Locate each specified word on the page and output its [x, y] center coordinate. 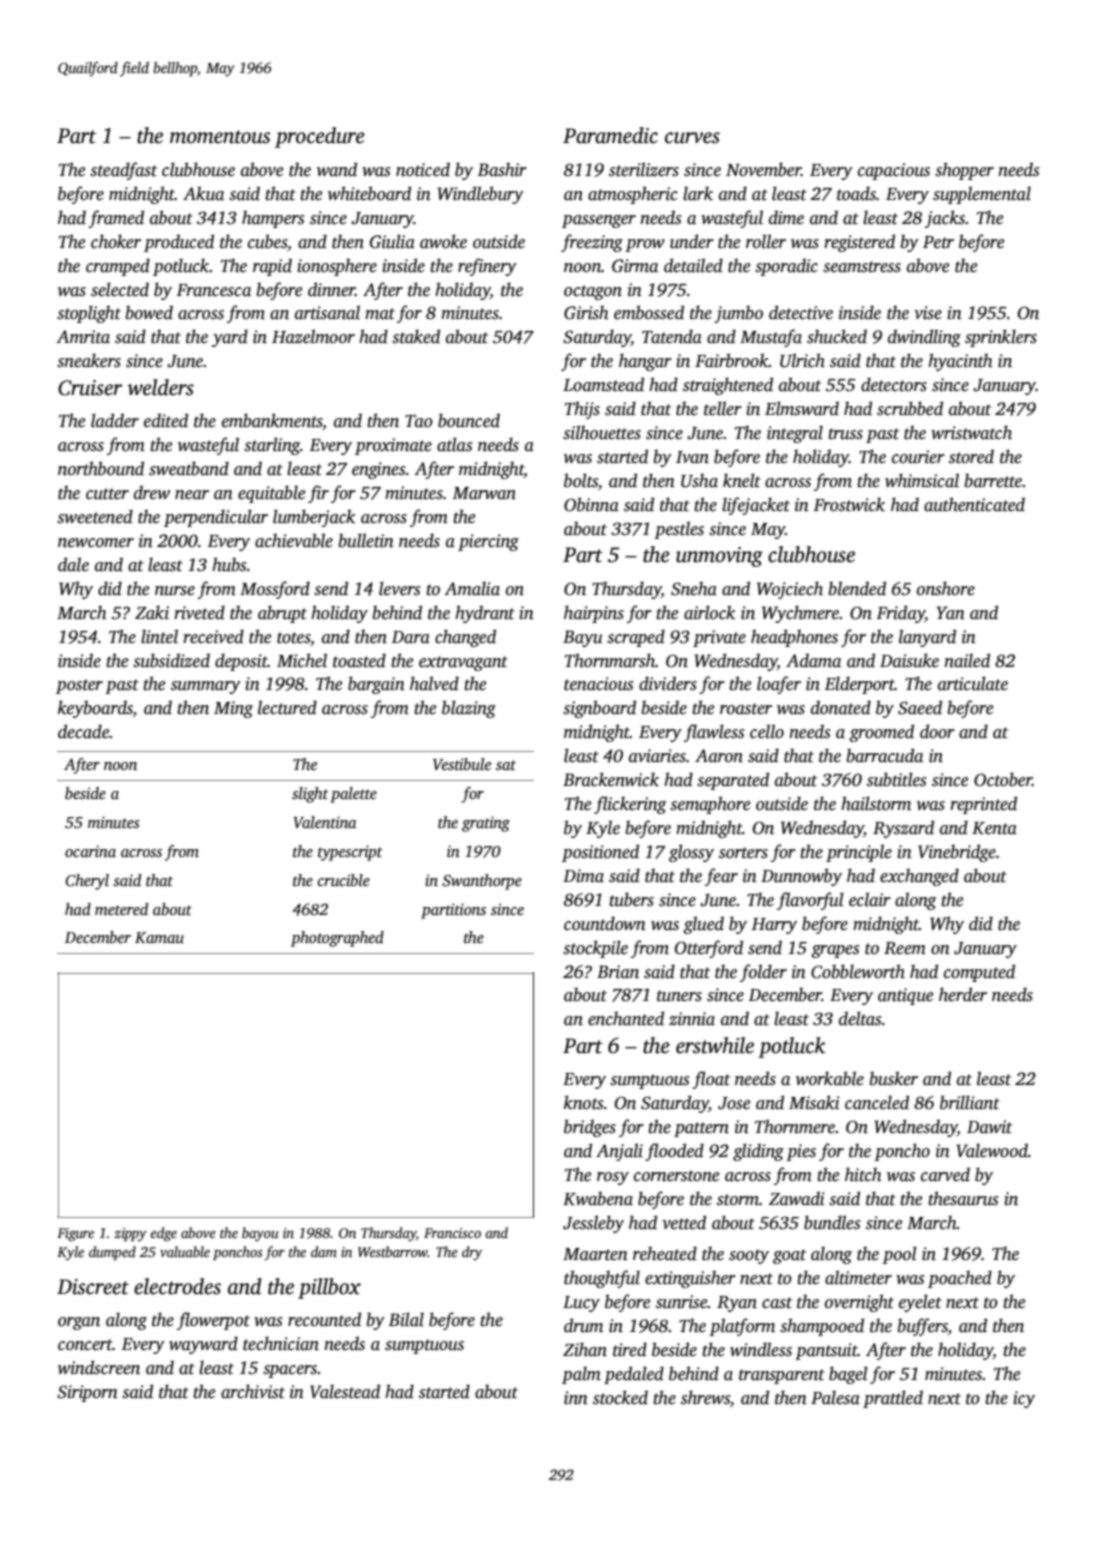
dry [472, 1253]
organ [79, 1323]
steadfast [123, 171]
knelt [742, 480]
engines [378, 470]
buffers [922, 1327]
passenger [599, 221]
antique [905, 996]
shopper [964, 171]
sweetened [95, 516]
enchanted [626, 1018]
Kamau [159, 937]
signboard [599, 709]
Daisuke [909, 660]
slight [310, 795]
